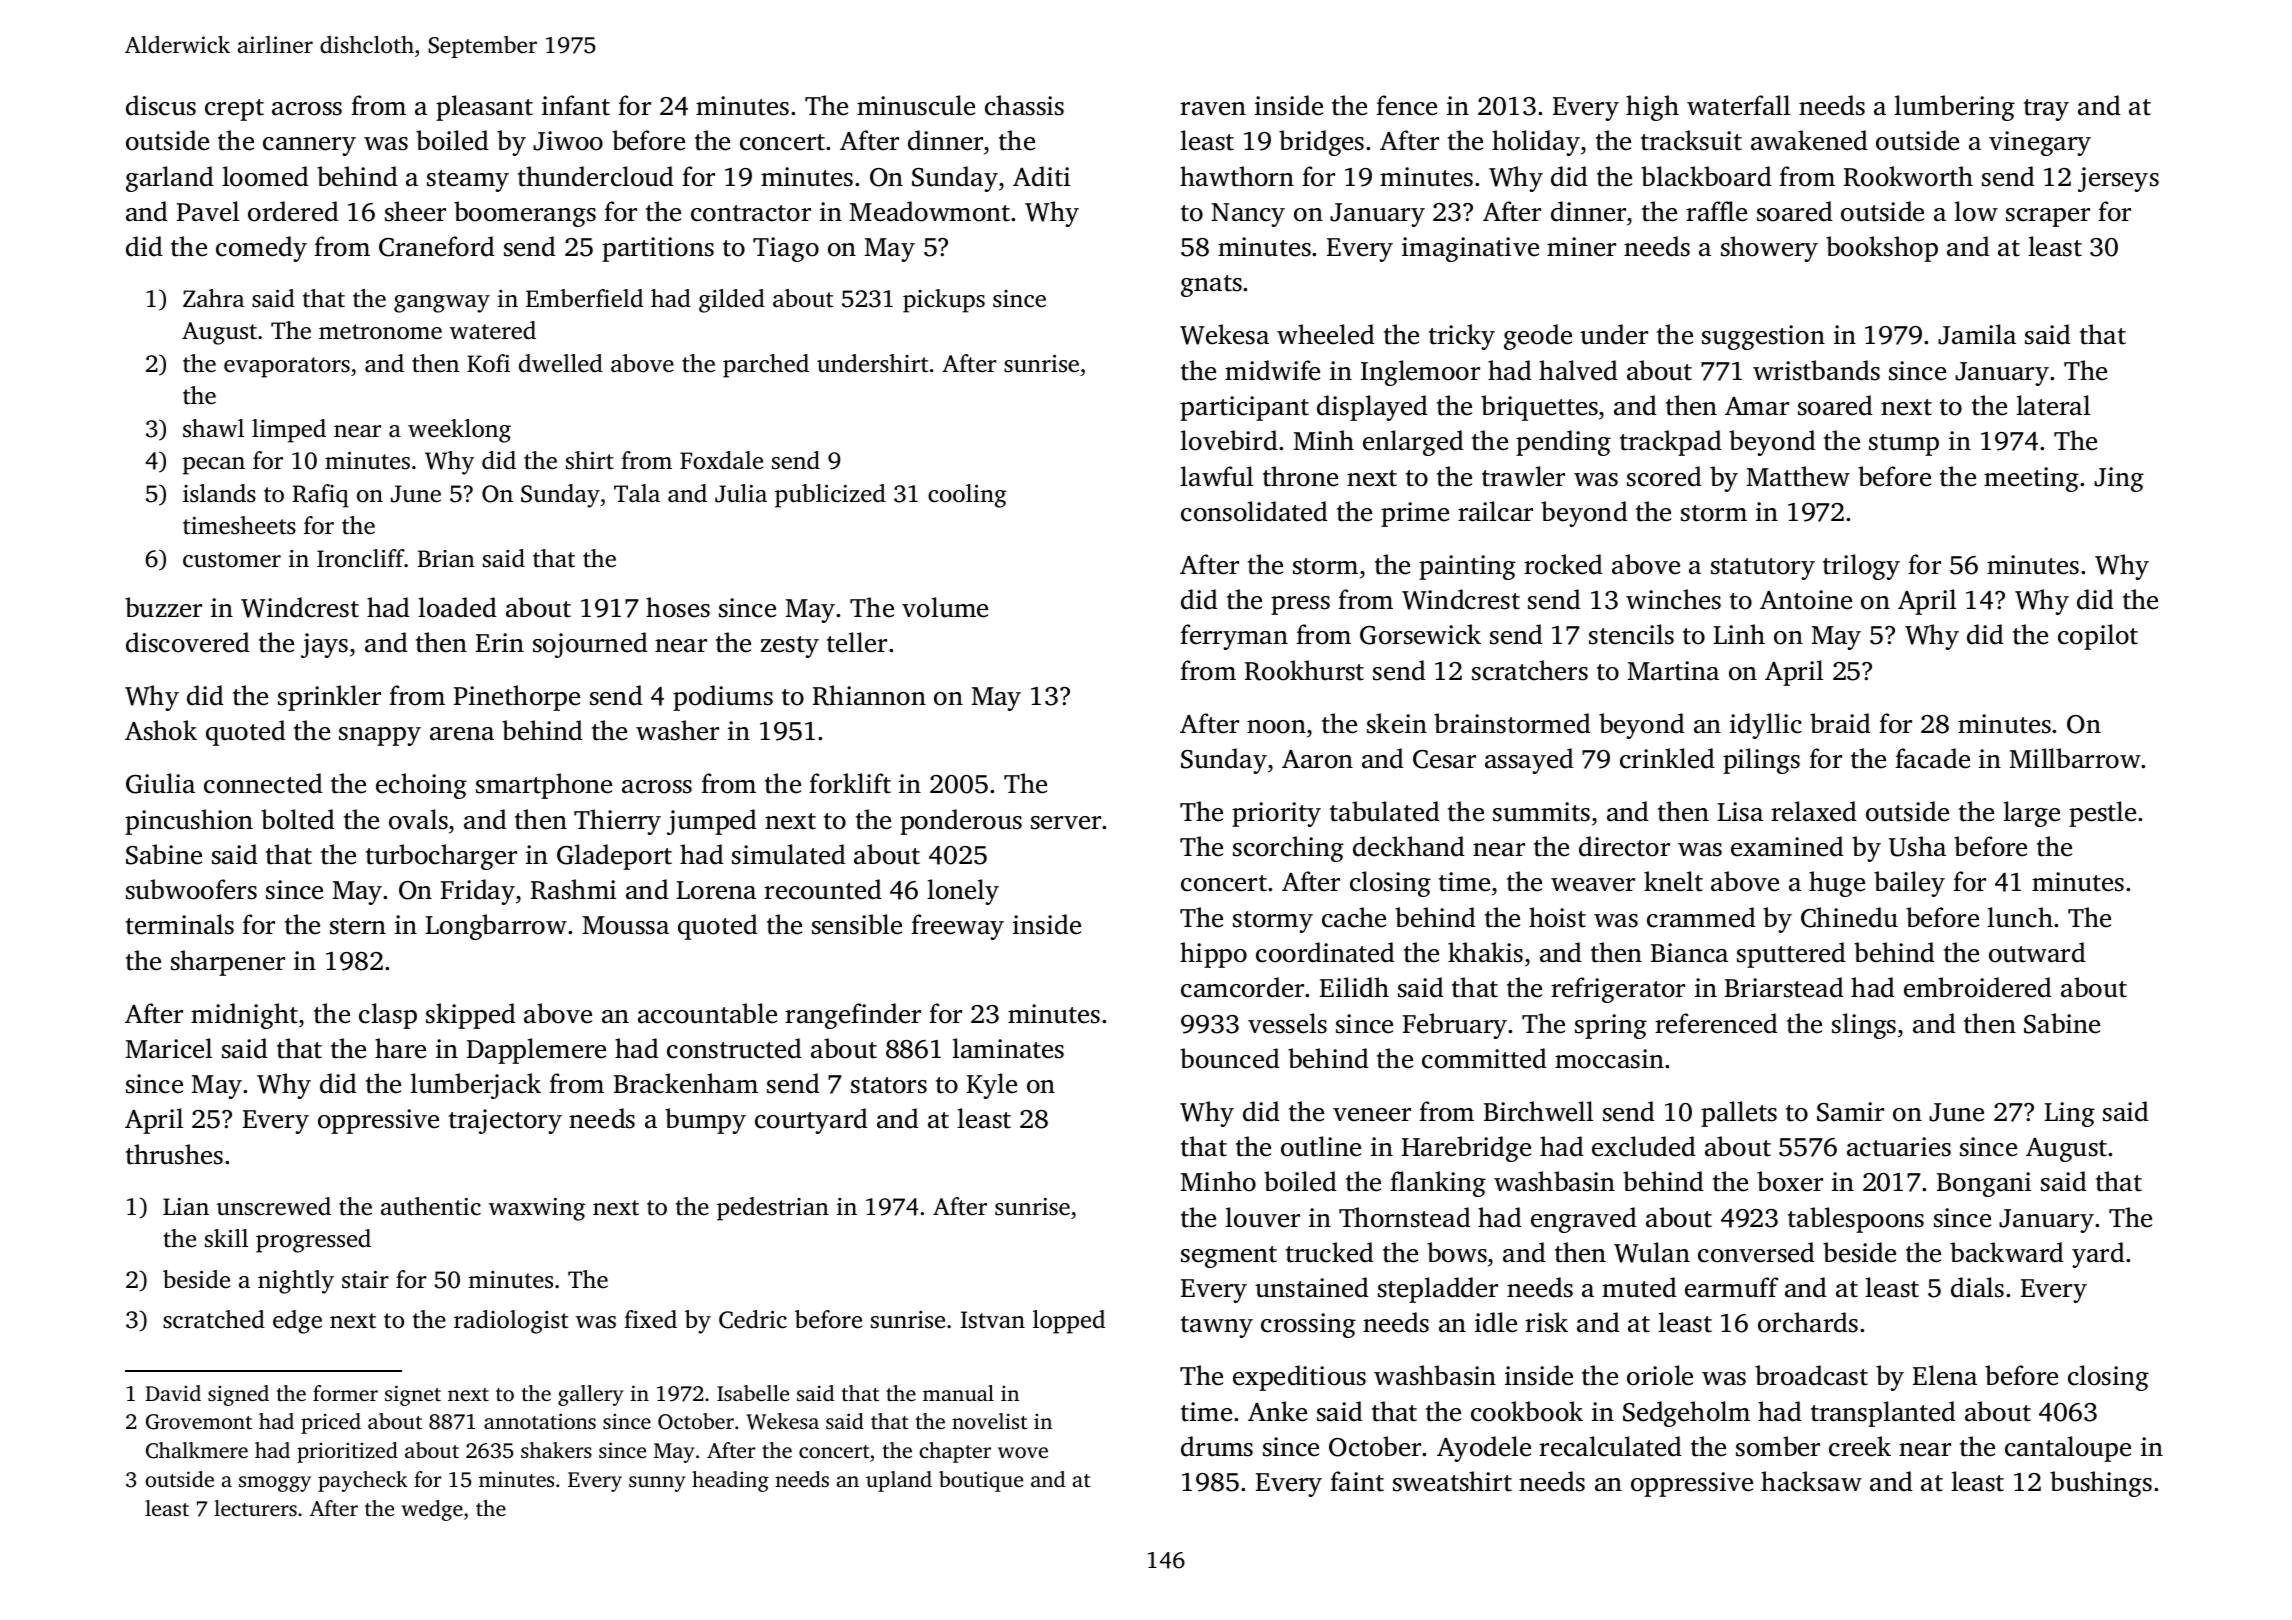 The image size is (2292, 1620). I want to click on tray, so click(2046, 110).
